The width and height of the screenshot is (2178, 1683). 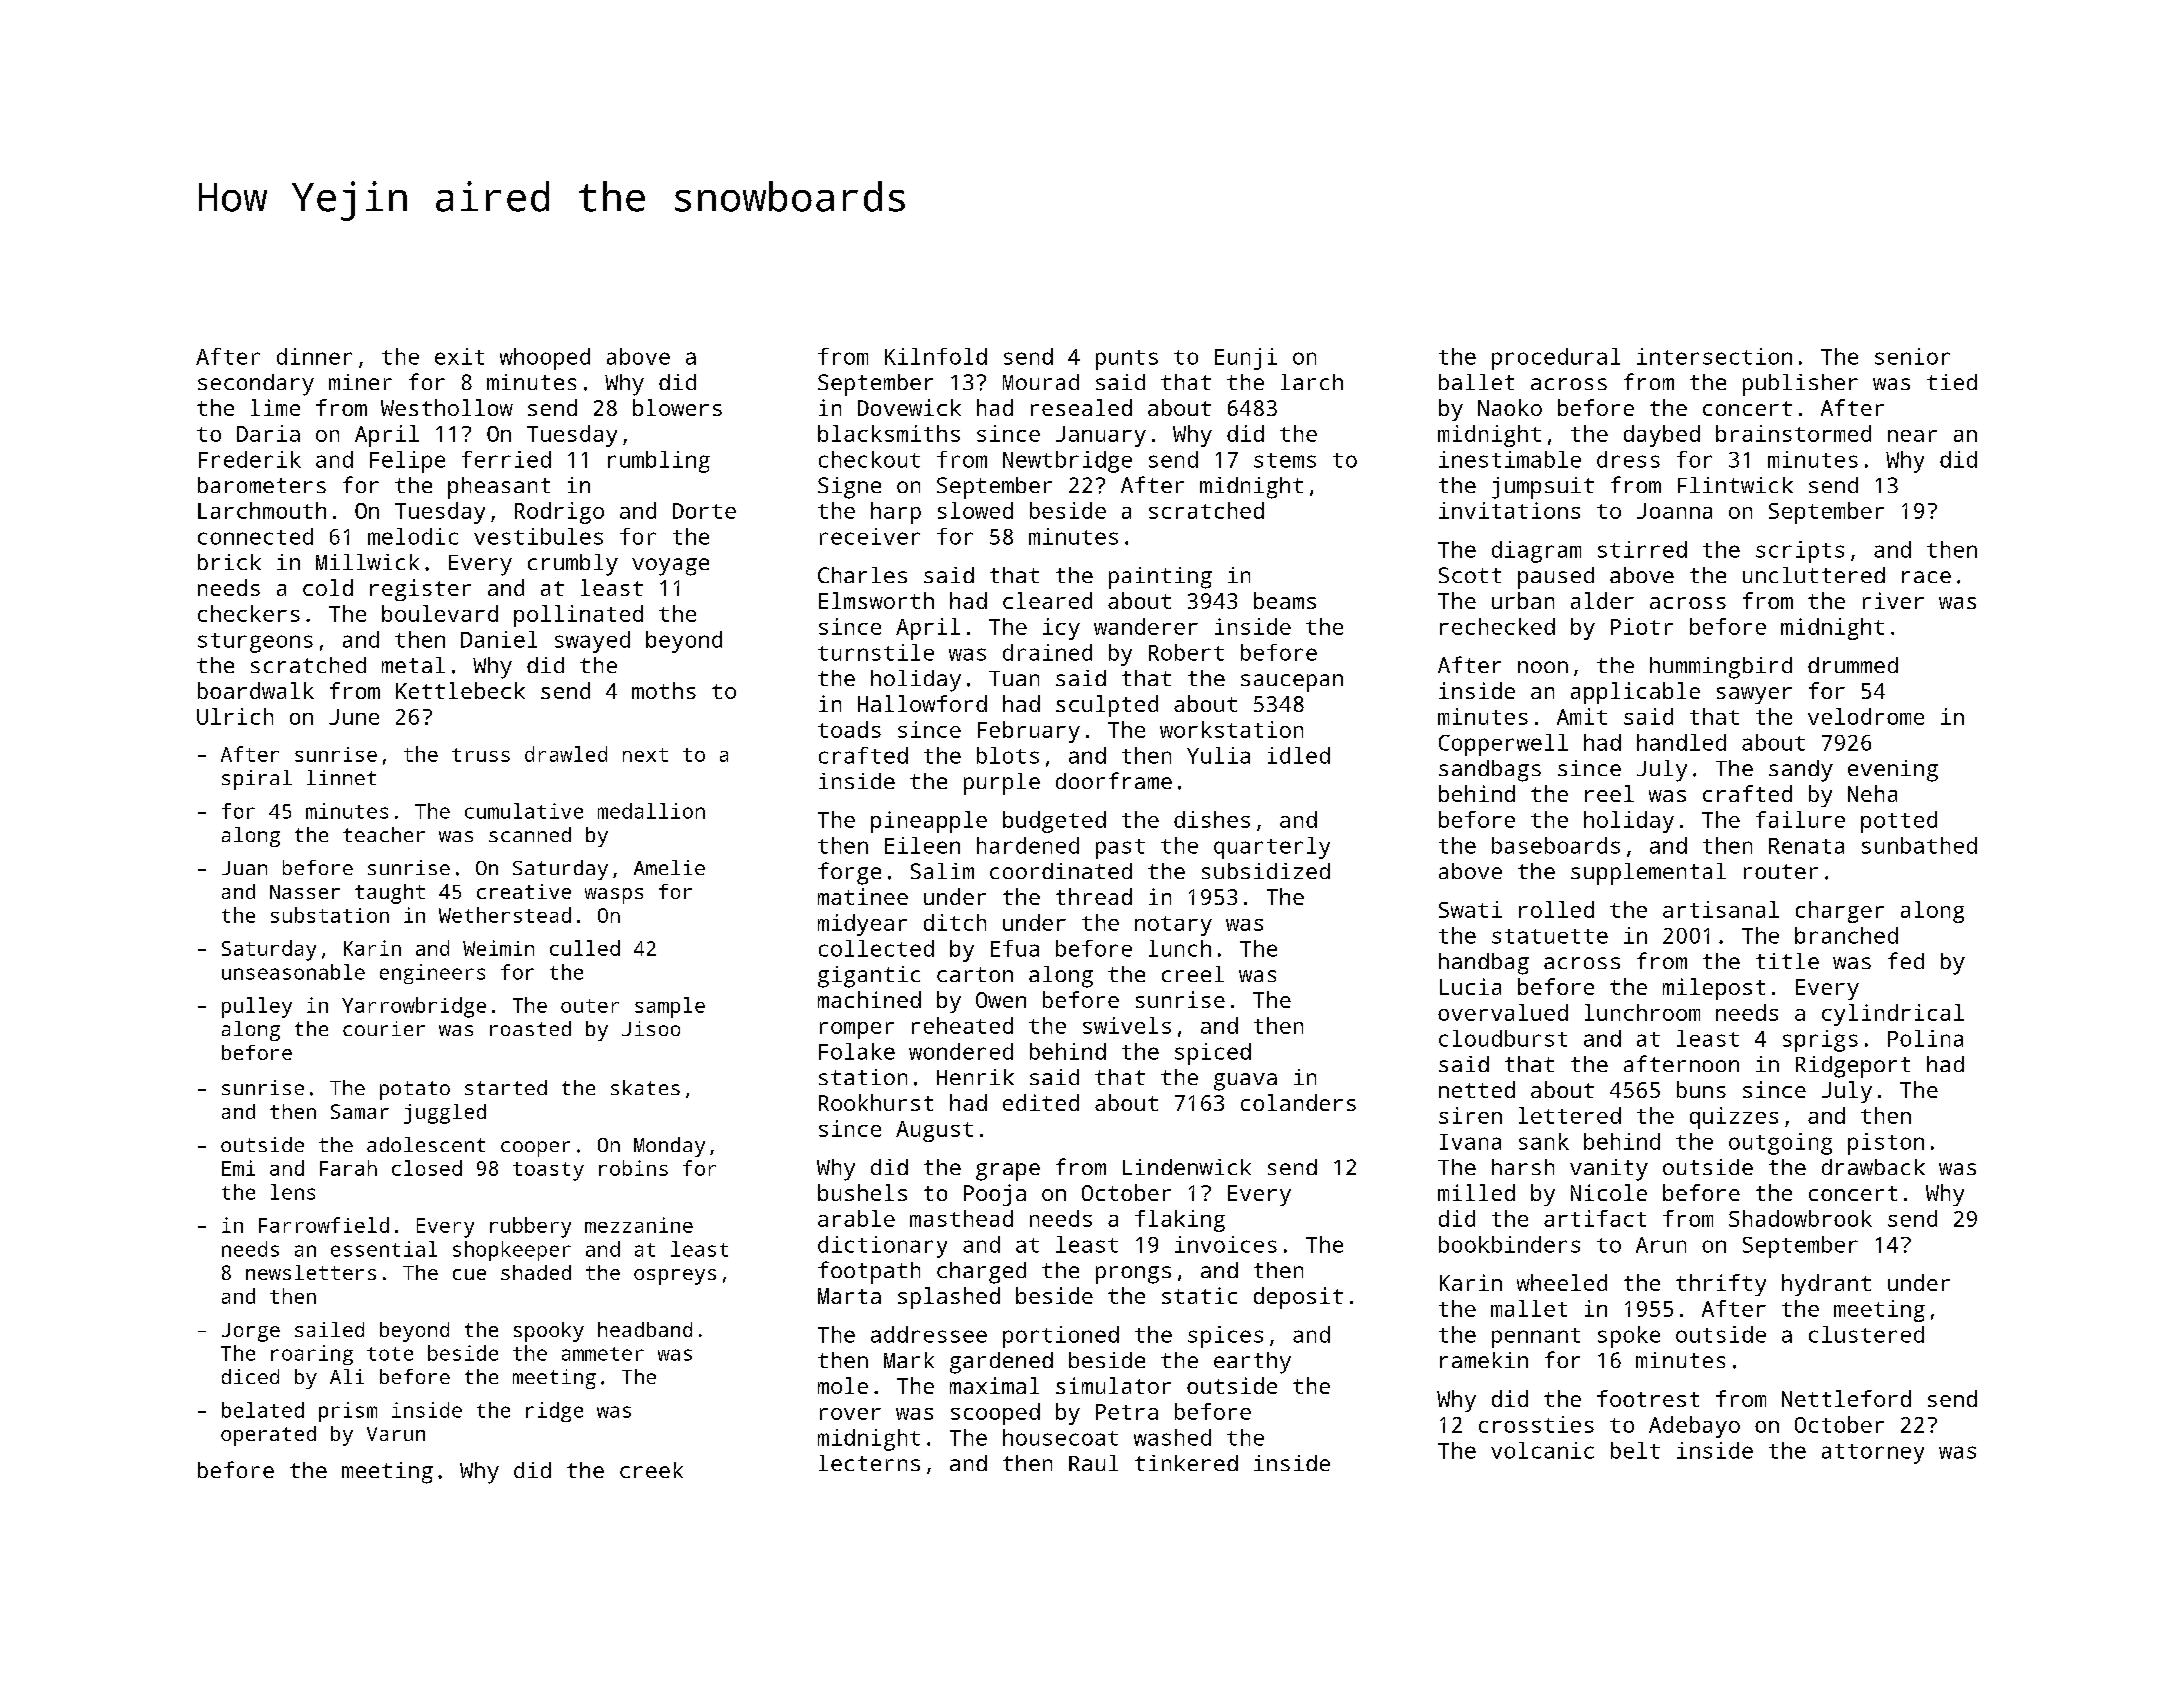 What do you see at coordinates (651, 1470) in the screenshot?
I see `creek` at bounding box center [651, 1470].
